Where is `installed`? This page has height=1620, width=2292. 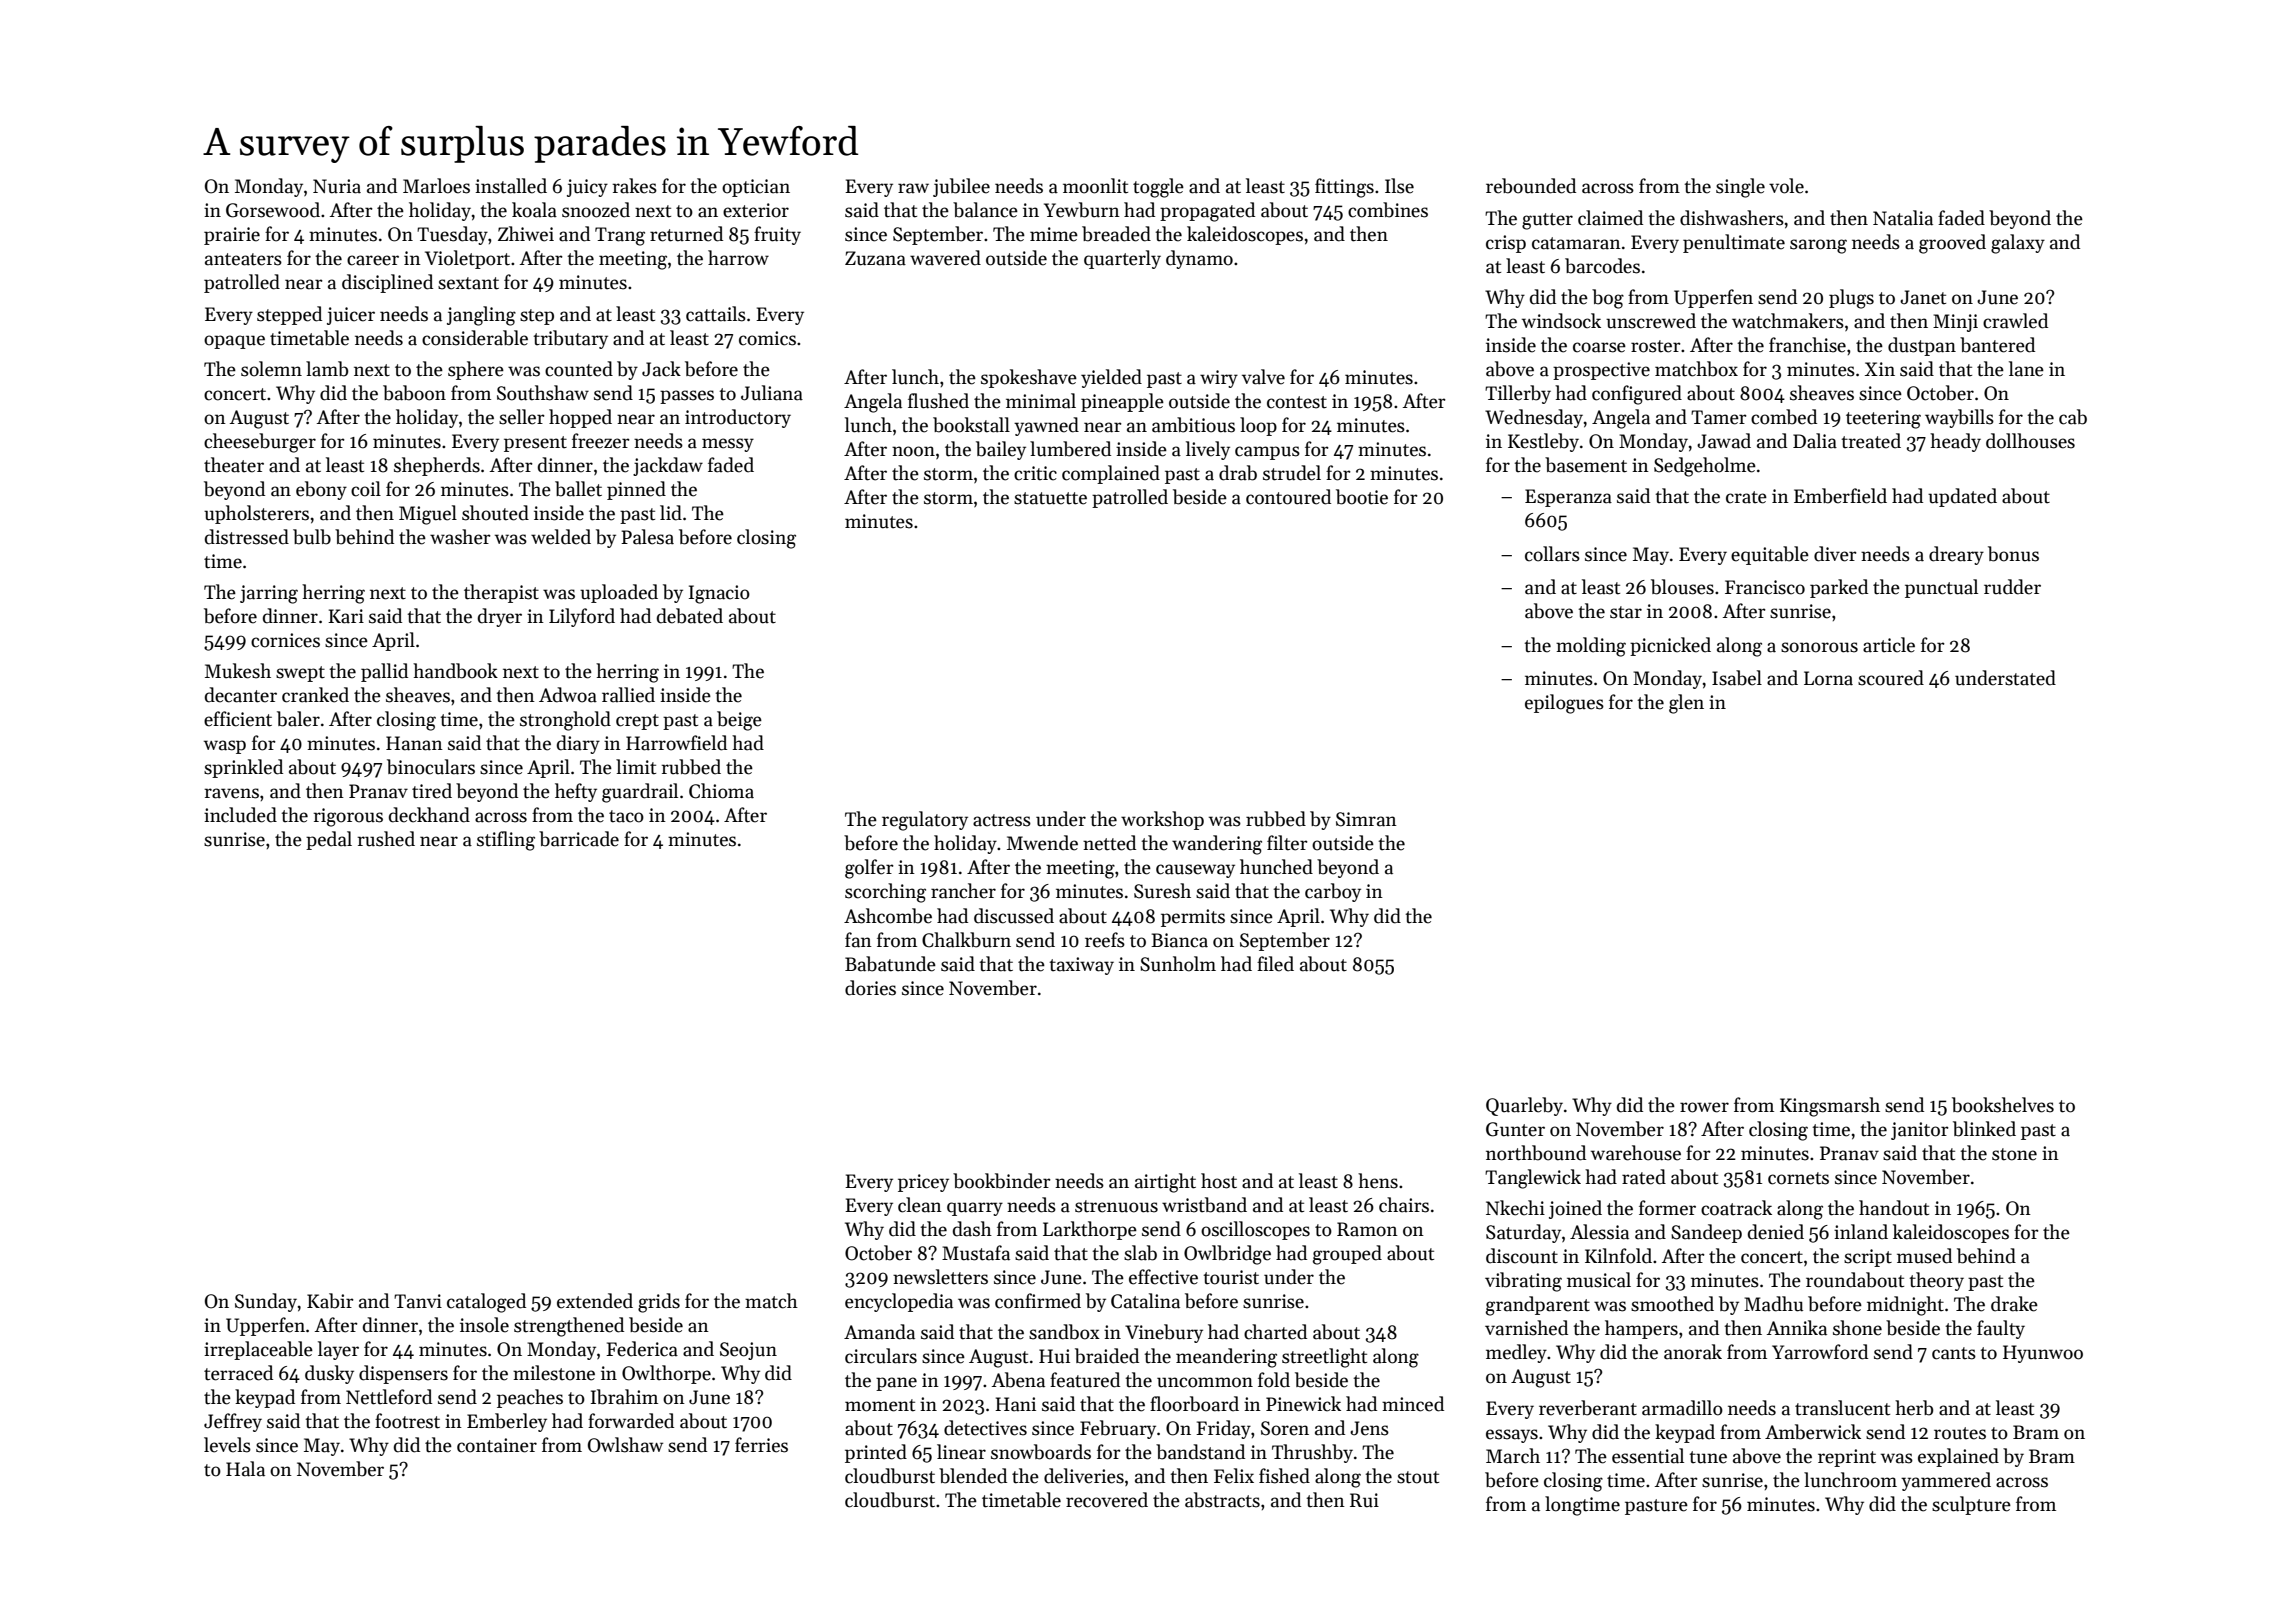 installed is located at coordinates (511, 186).
